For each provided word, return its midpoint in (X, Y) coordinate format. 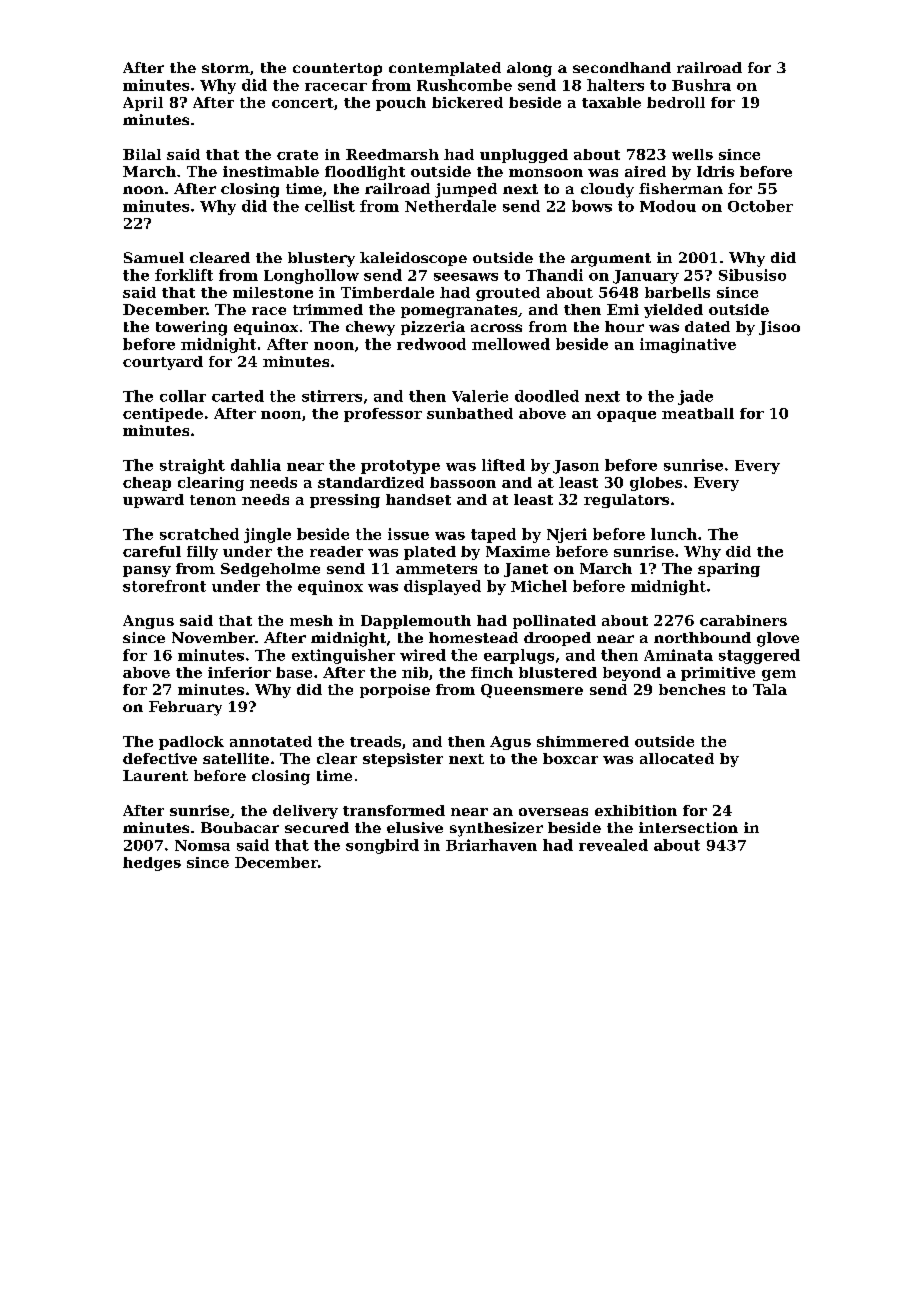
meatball (698, 413)
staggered (759, 656)
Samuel (154, 257)
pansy (147, 571)
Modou (668, 206)
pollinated (554, 622)
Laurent (155, 775)
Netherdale (450, 206)
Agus (510, 743)
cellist (330, 206)
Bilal (142, 154)
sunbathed (470, 413)
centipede (163, 415)
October (760, 206)
